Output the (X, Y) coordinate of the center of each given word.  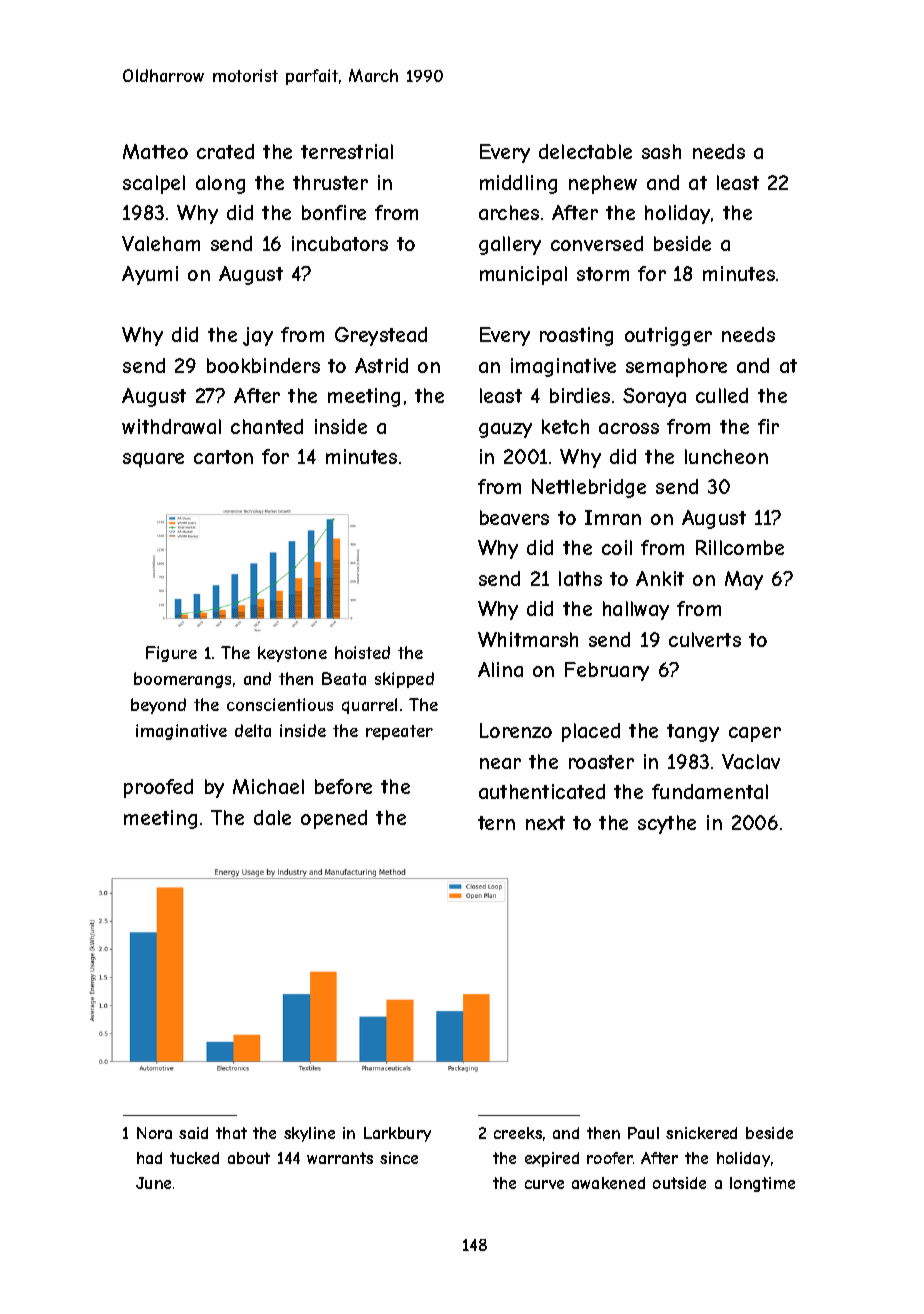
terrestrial (347, 151)
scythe (667, 824)
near (500, 763)
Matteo (155, 151)
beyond (158, 706)
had (149, 1158)
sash (661, 151)
